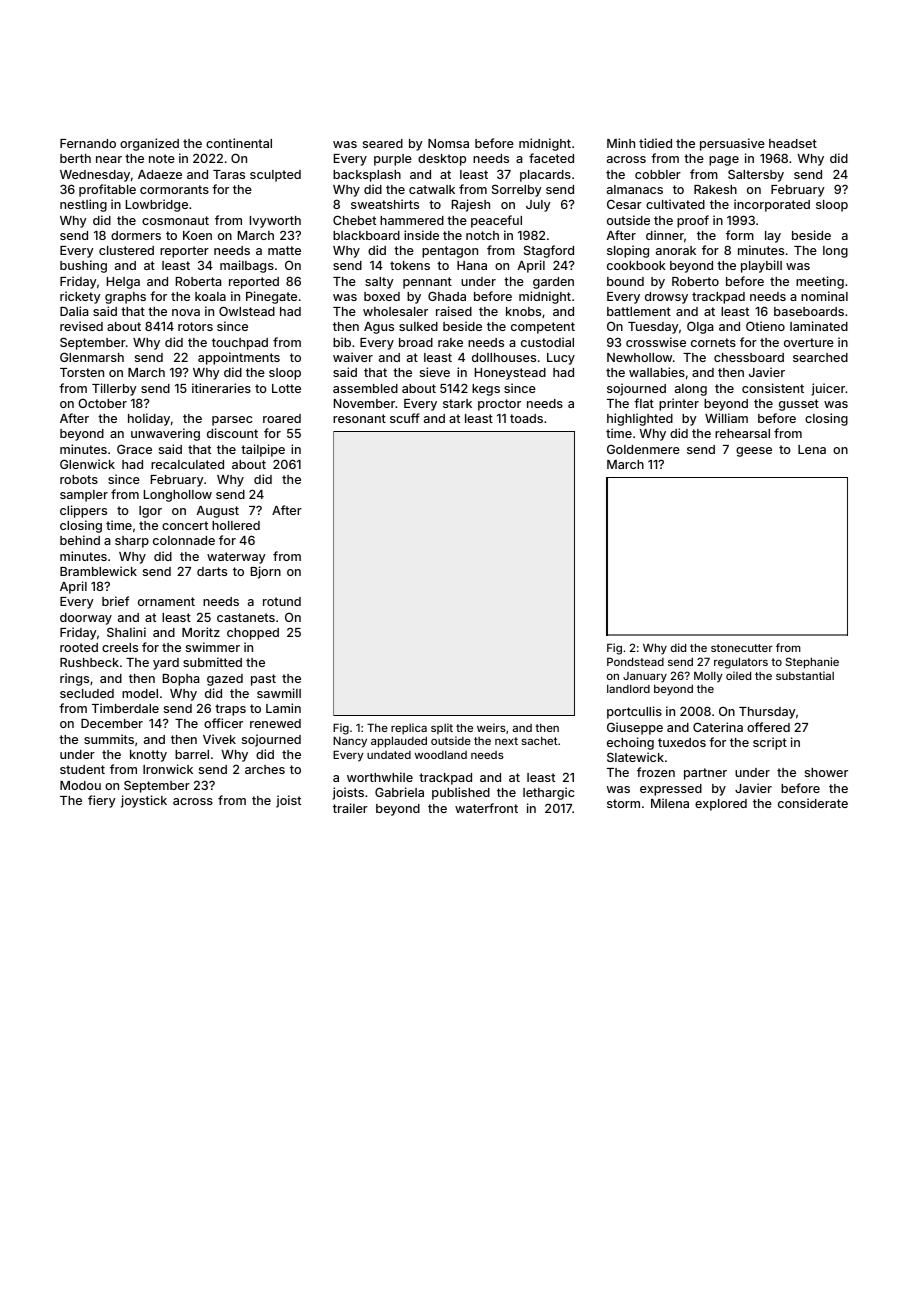 The image size is (908, 1316). I want to click on Minh, so click(621, 143).
